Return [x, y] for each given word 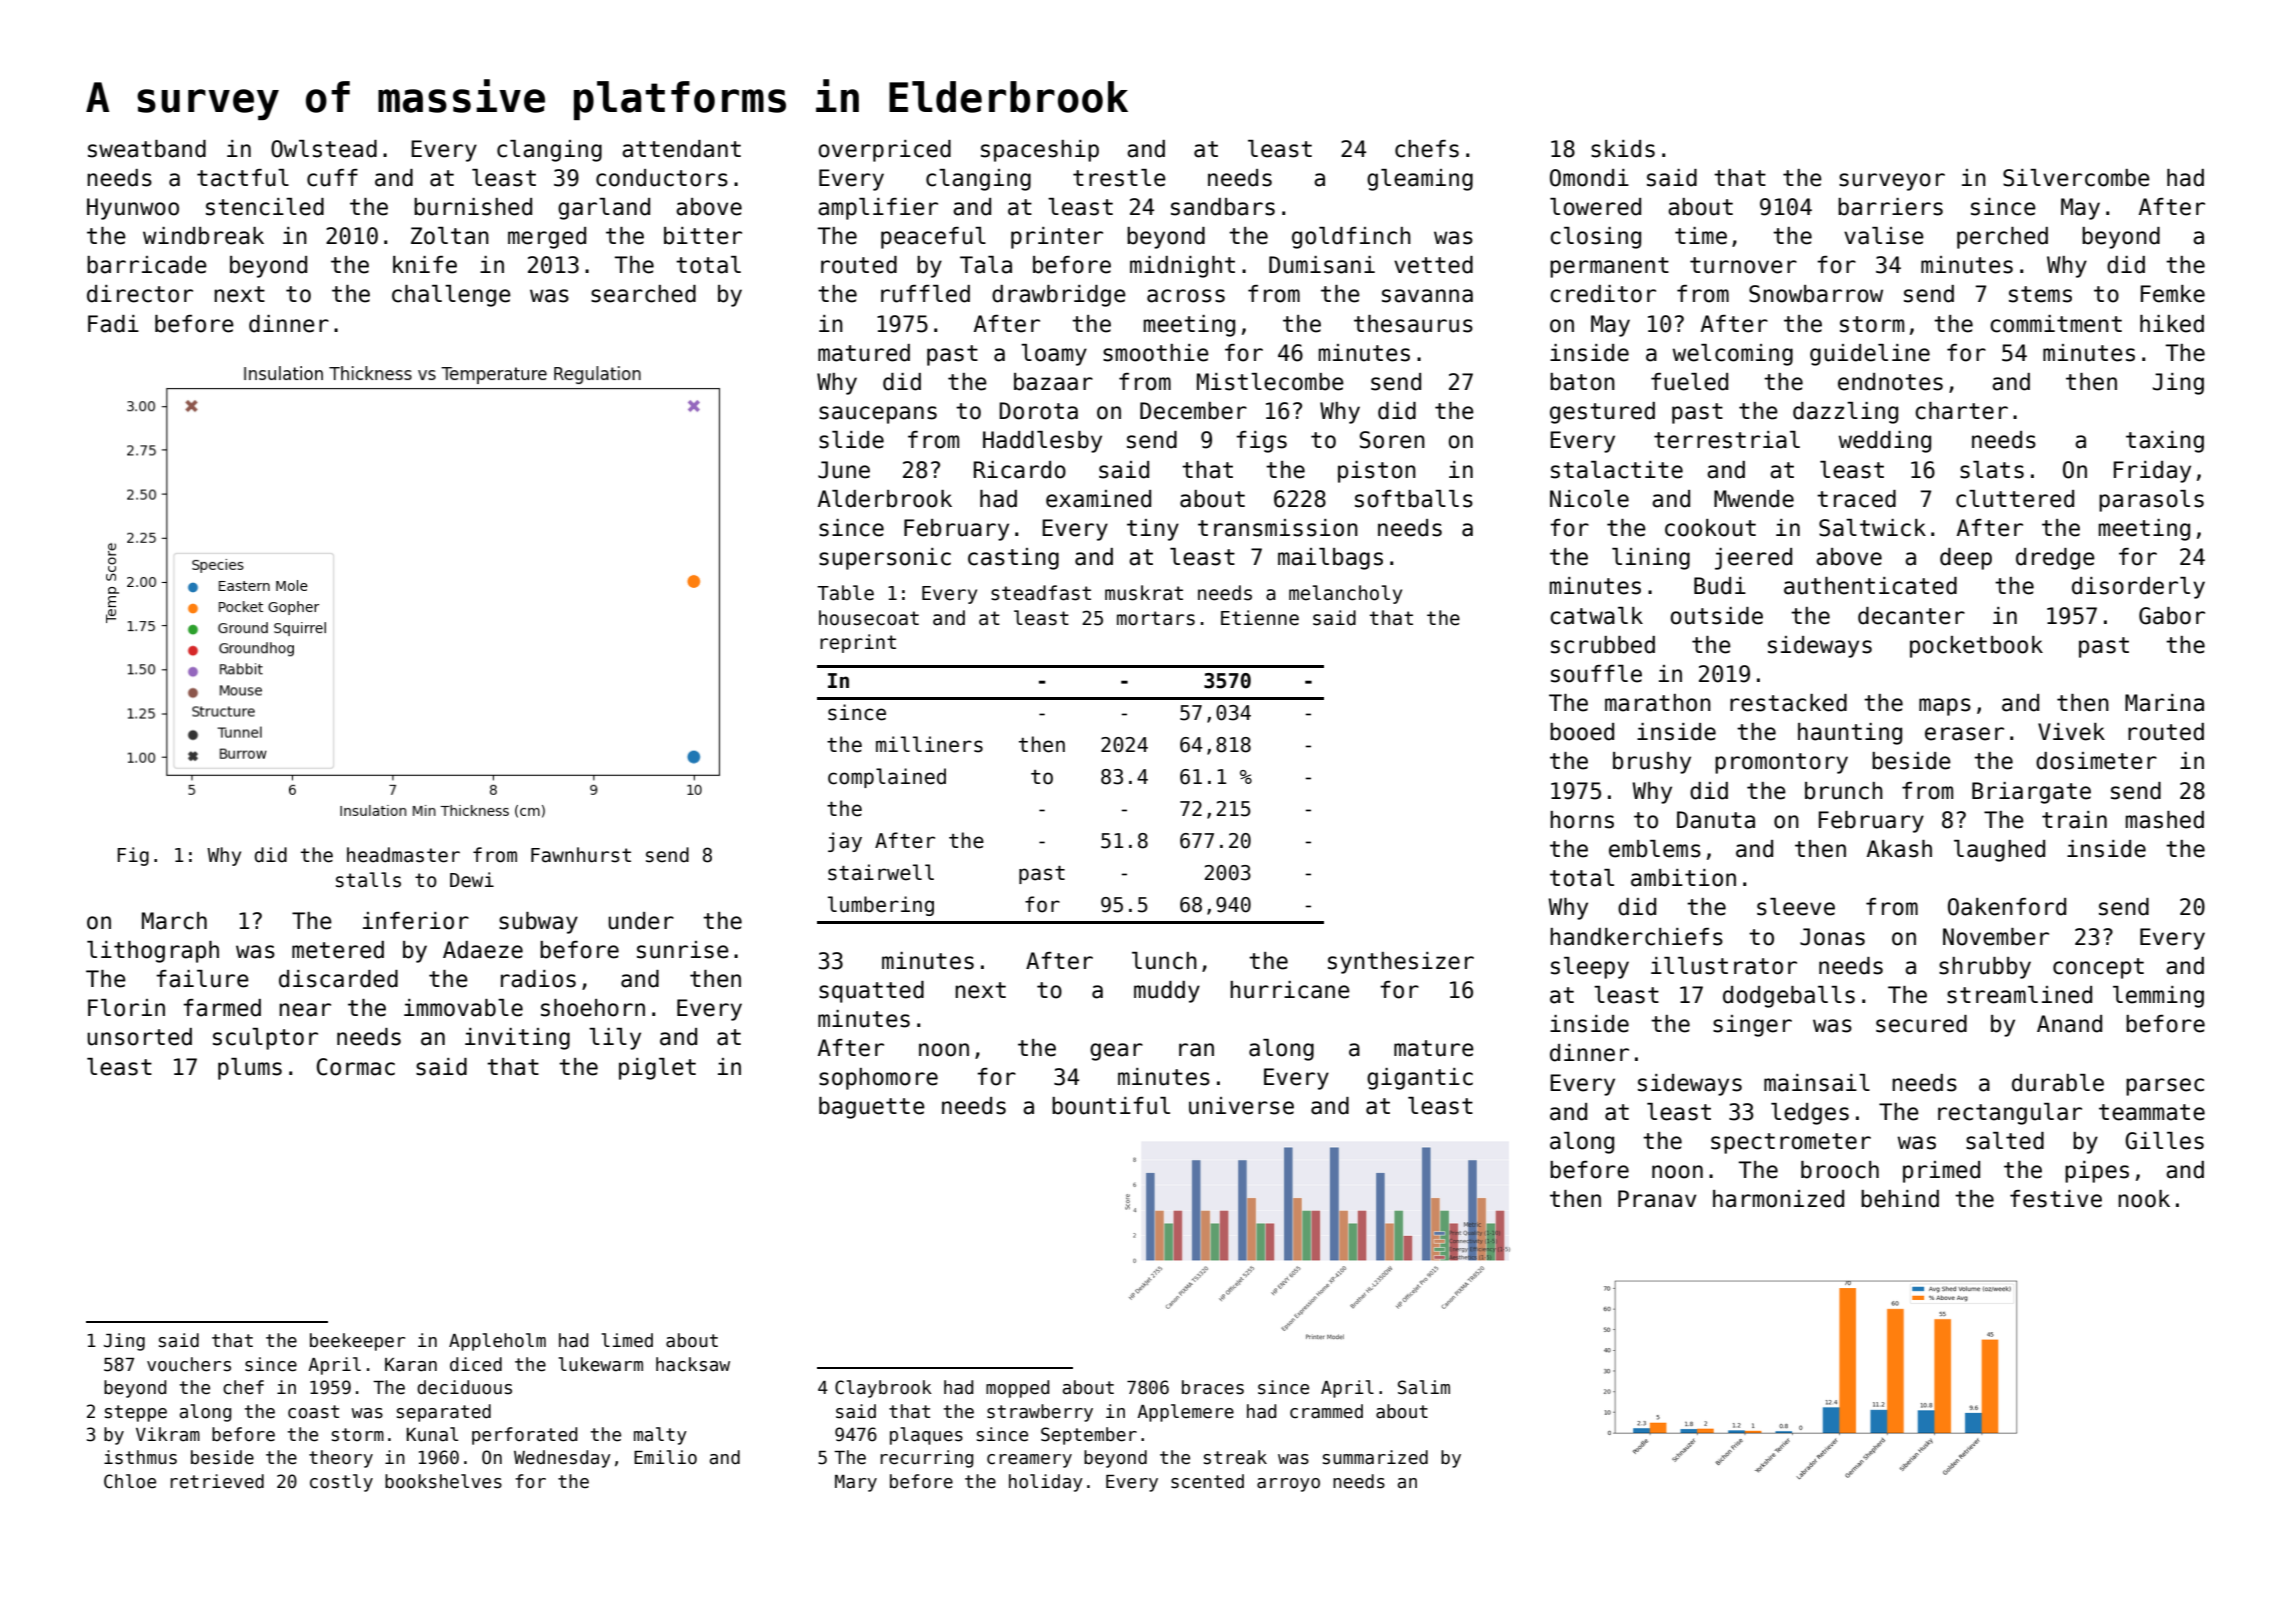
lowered [1595, 207]
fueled [1689, 382]
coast [313, 1412]
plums [250, 1069]
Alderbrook [885, 499]
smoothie [1156, 353]
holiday [1046, 1483]
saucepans [878, 415]
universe [1241, 1106]
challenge [451, 296]
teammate [2152, 1112]
